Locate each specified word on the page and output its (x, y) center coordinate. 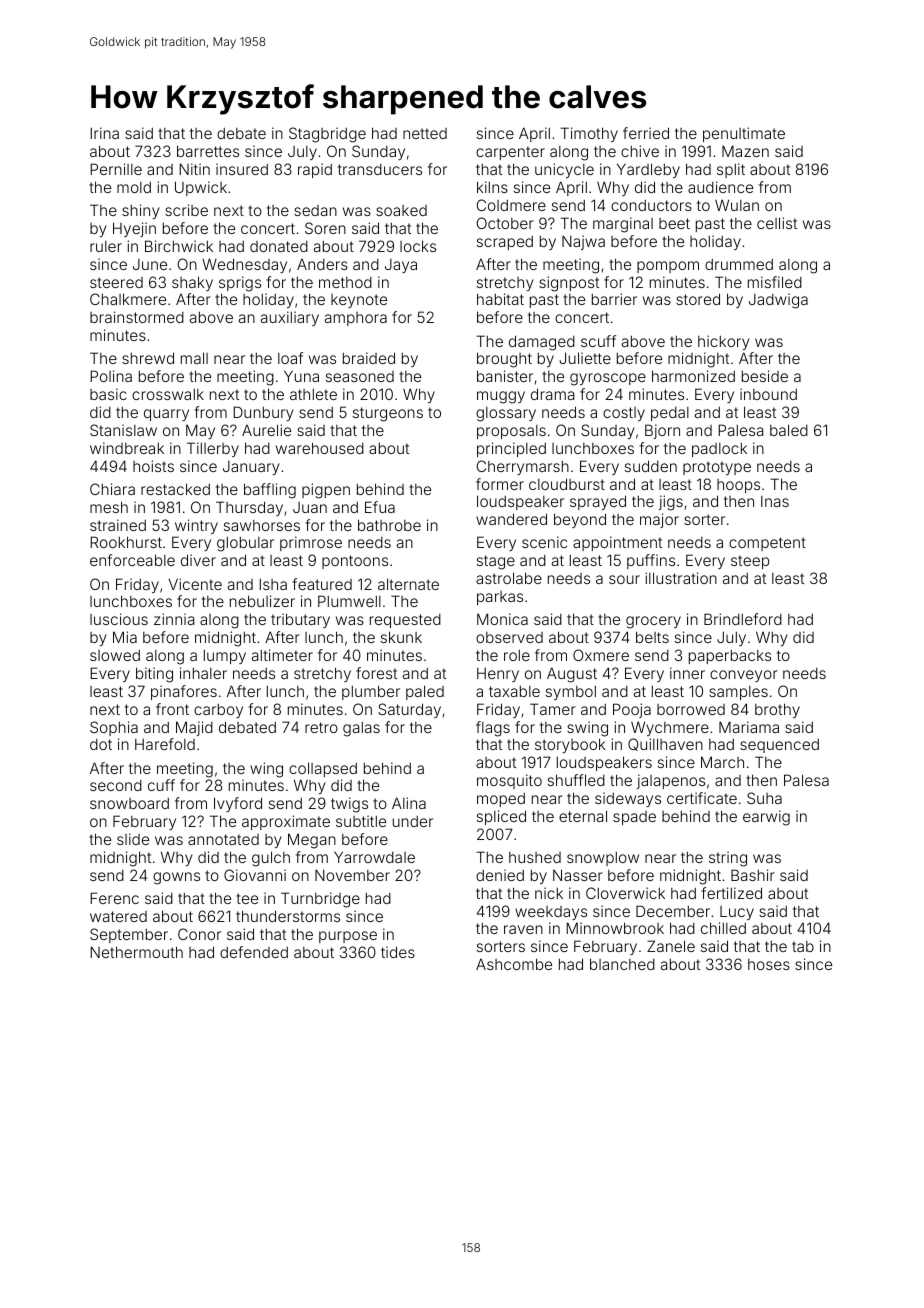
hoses (769, 964)
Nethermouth (136, 952)
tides (398, 952)
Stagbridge (327, 135)
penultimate (744, 134)
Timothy (589, 134)
